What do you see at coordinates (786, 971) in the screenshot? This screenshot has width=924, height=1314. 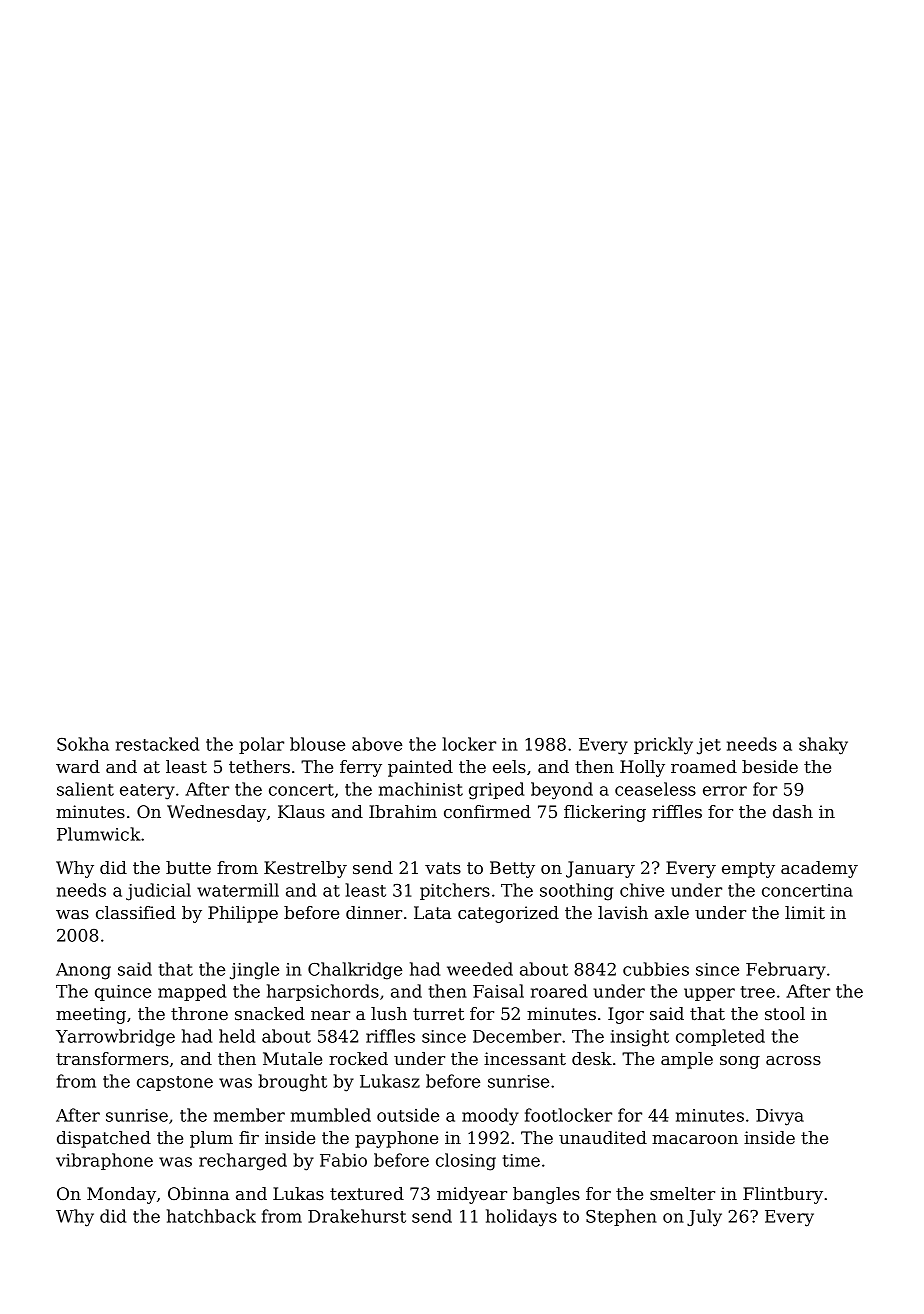 I see `February` at bounding box center [786, 971].
